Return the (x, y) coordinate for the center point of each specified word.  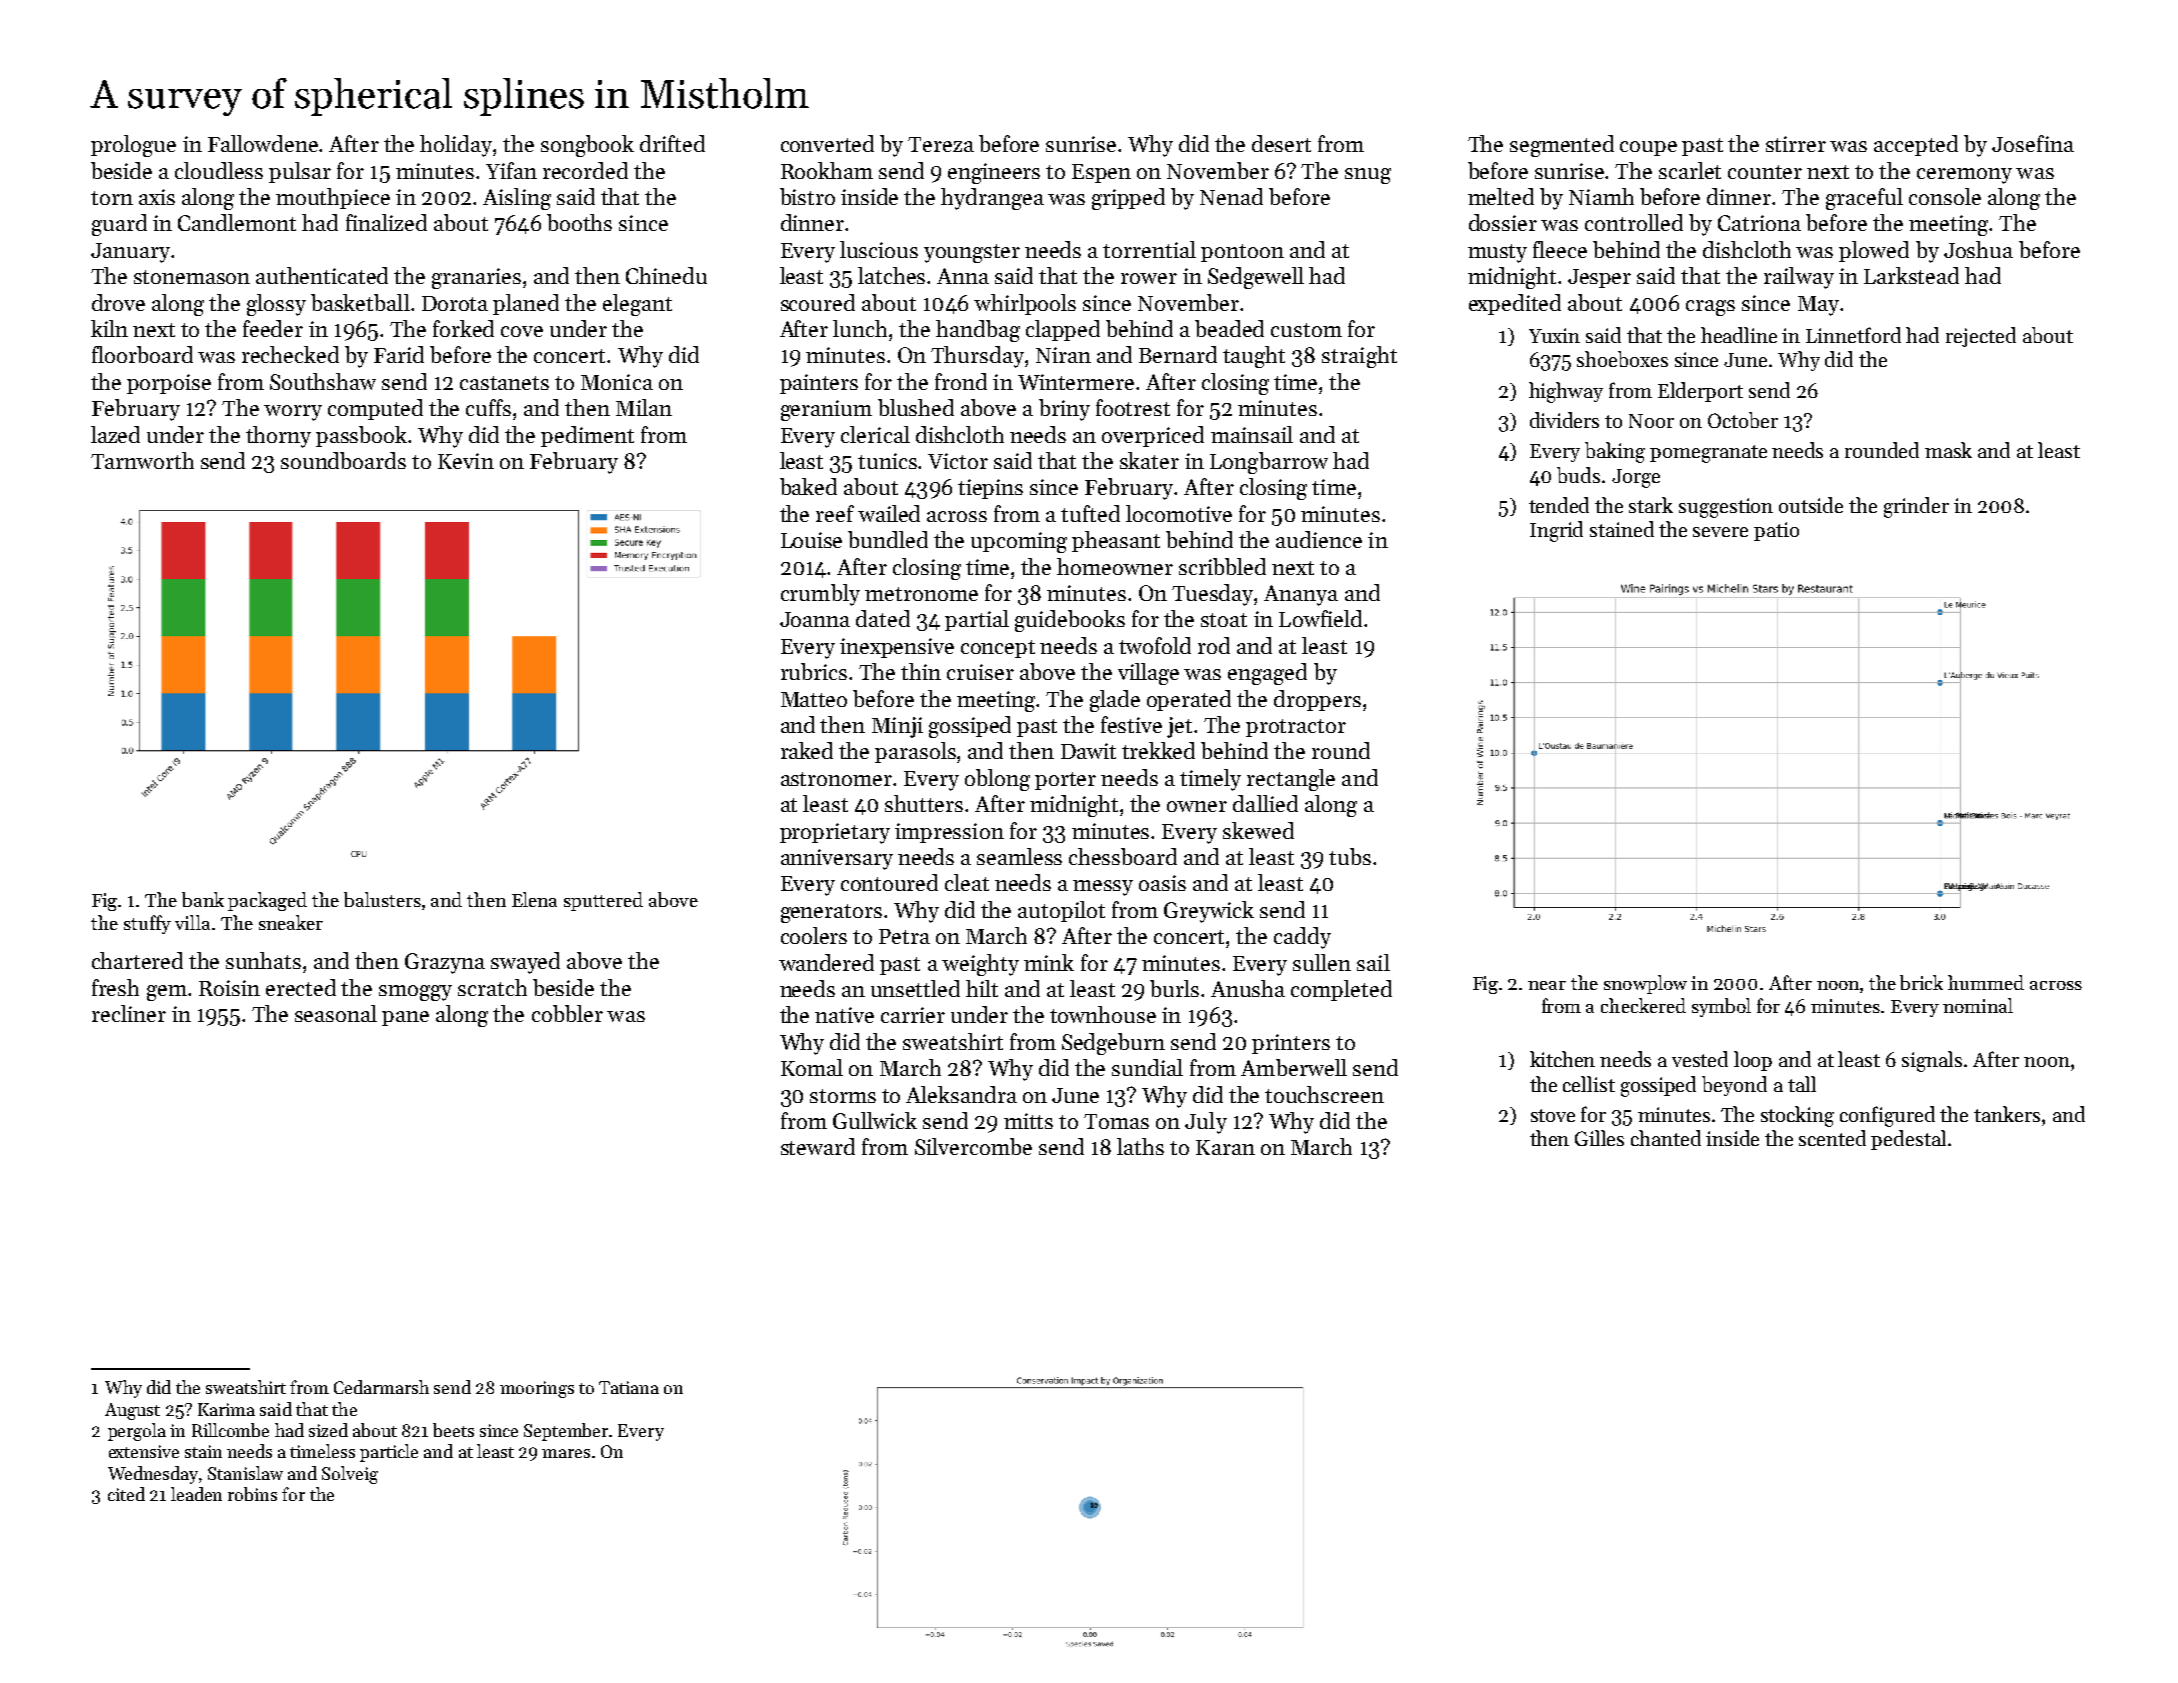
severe (1720, 532)
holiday (457, 146)
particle (389, 1453)
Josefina (2033, 143)
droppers (1317, 700)
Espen (1101, 173)
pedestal (1908, 1140)
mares (566, 1453)
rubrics (814, 671)
